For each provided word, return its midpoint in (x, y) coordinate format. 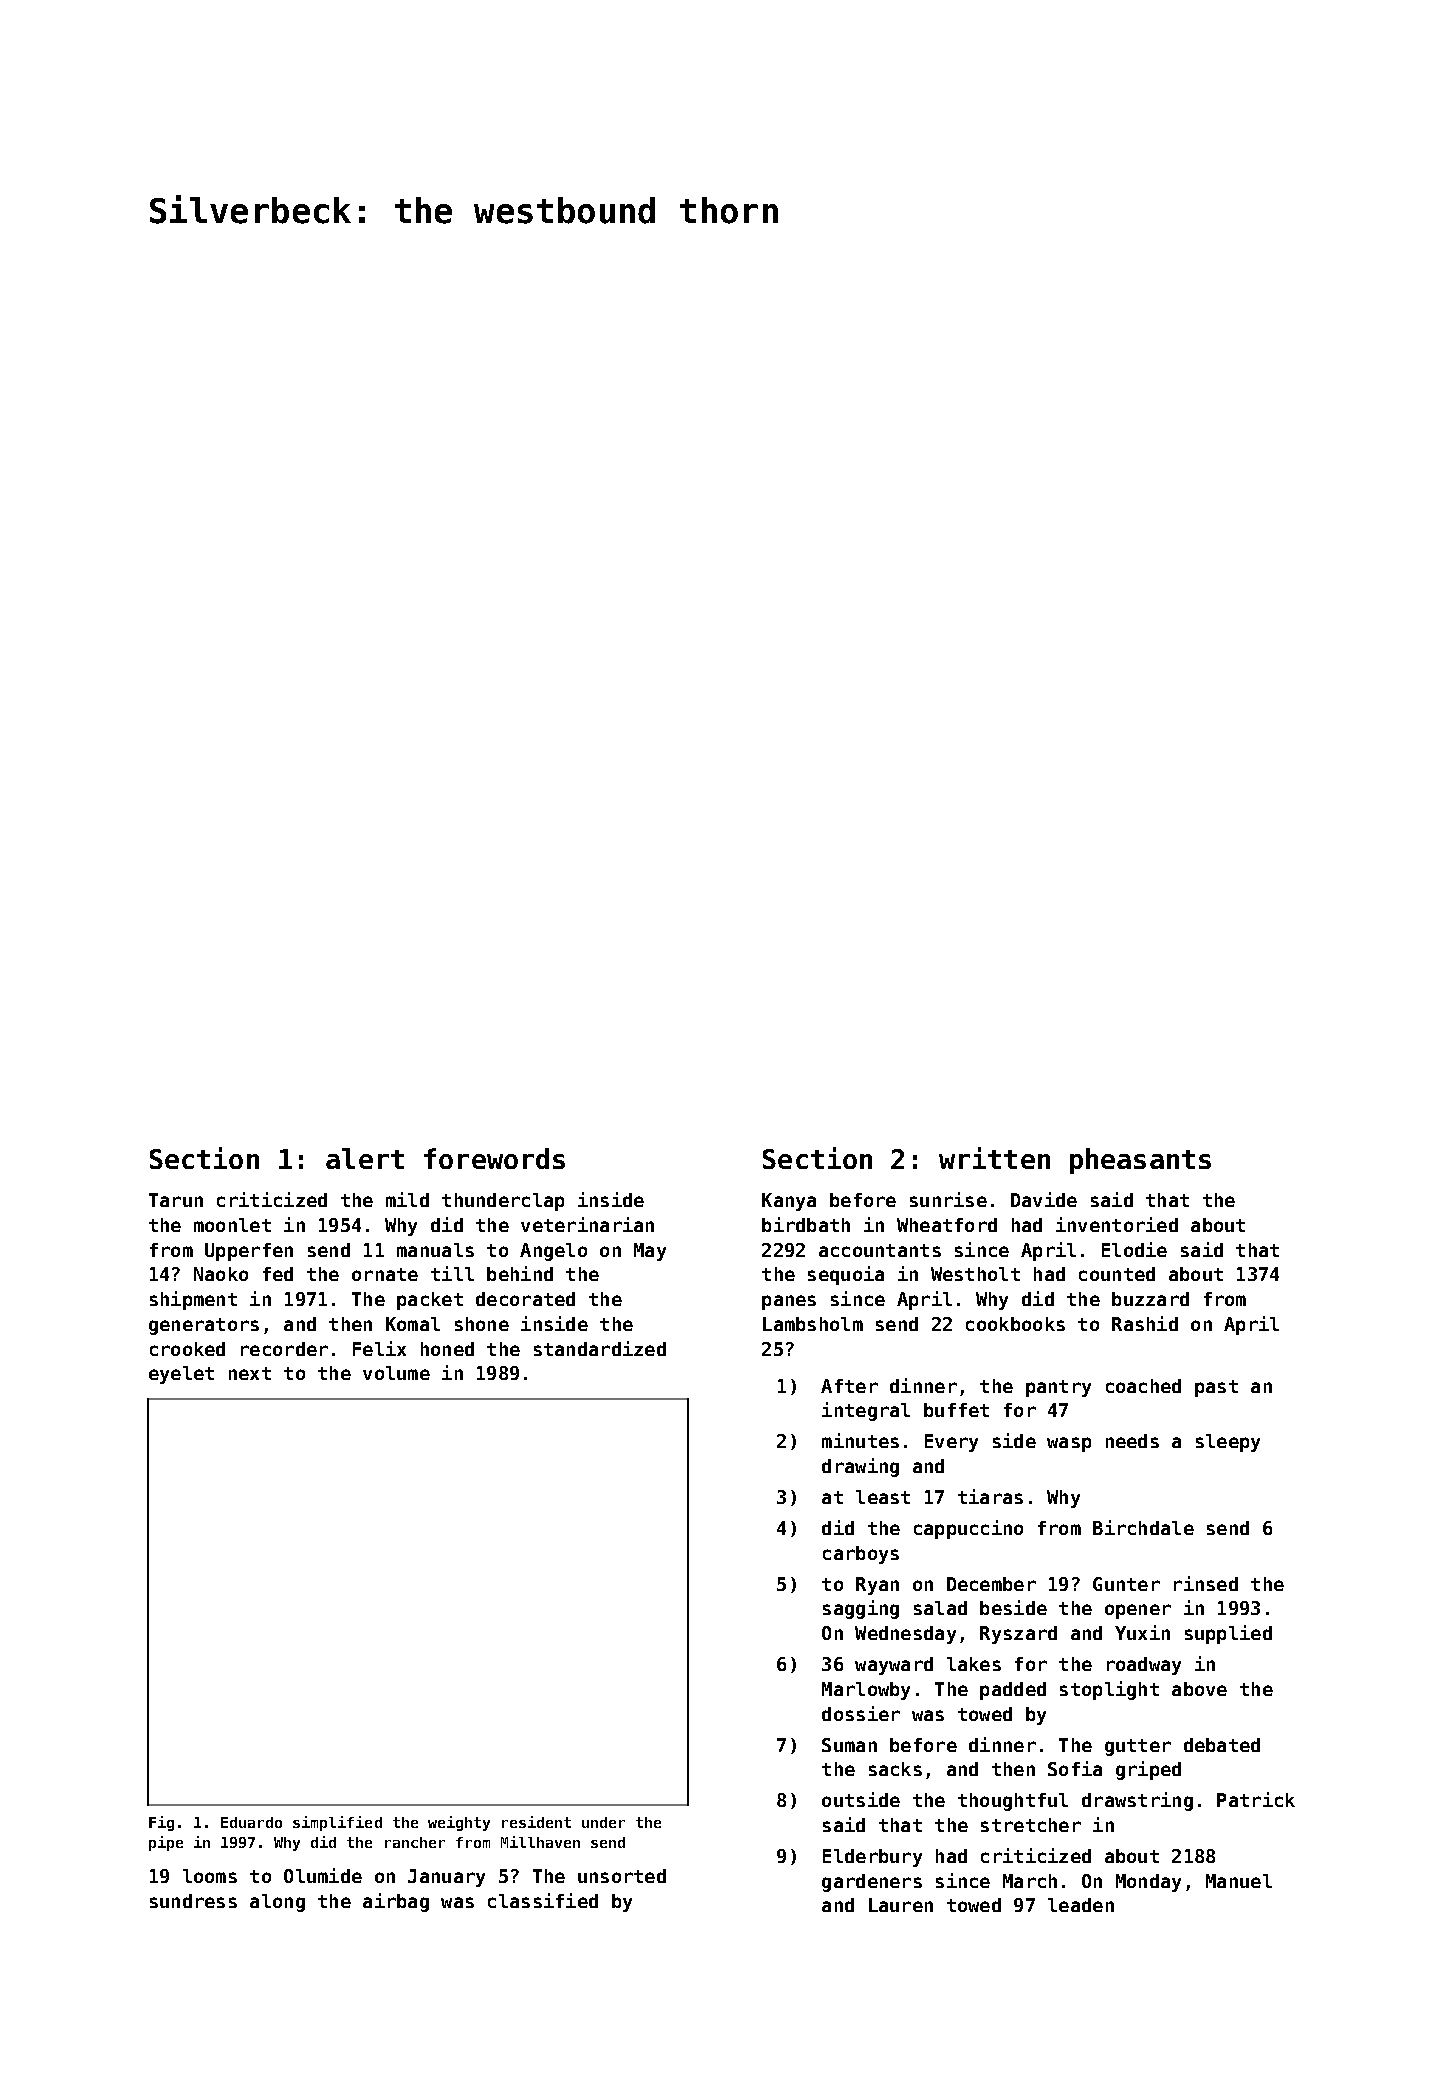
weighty (459, 1823)
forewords (494, 1158)
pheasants (1140, 1161)
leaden (1081, 1905)
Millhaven (540, 1842)
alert (365, 1158)
